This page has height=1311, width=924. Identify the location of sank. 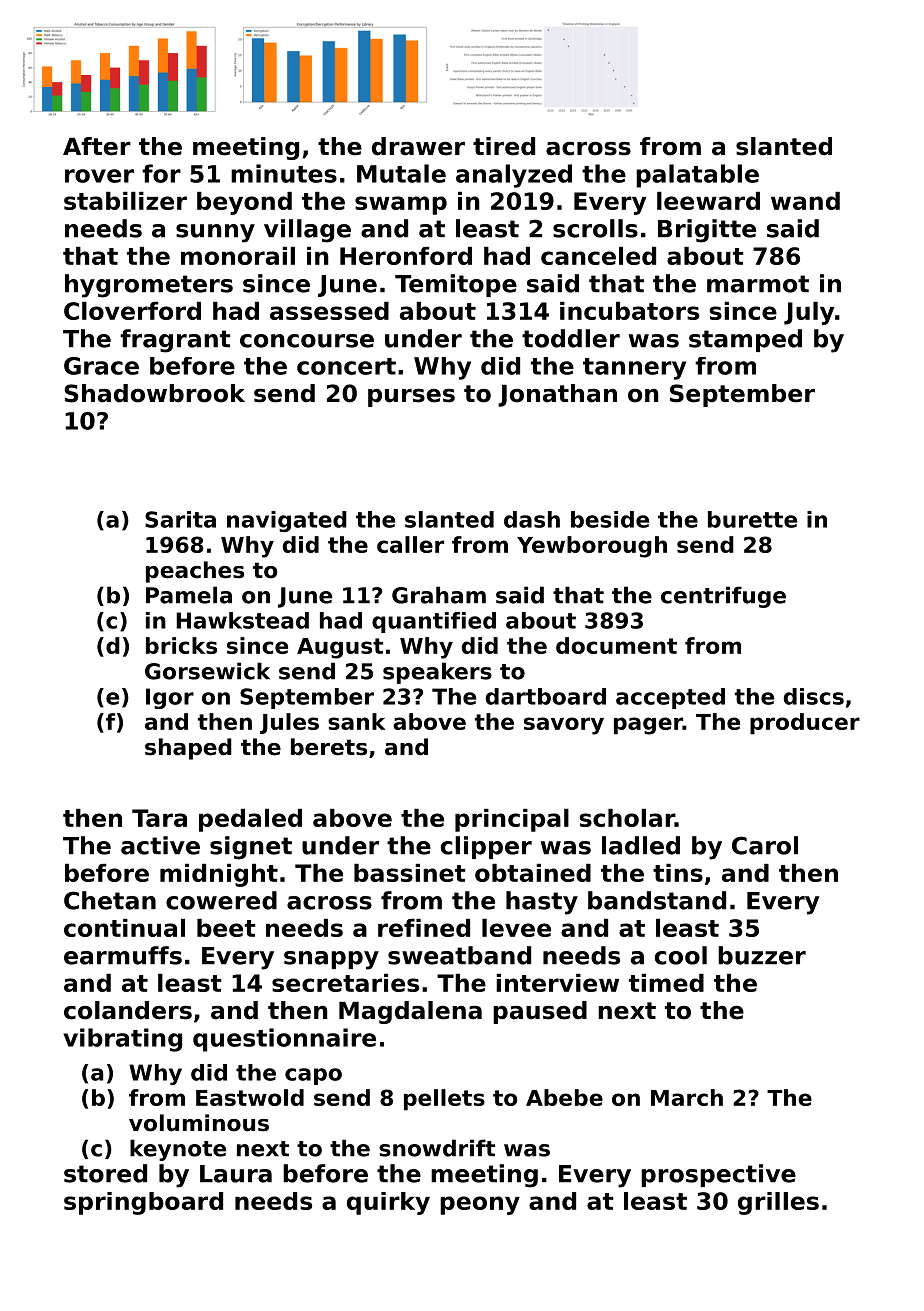
(356, 721).
